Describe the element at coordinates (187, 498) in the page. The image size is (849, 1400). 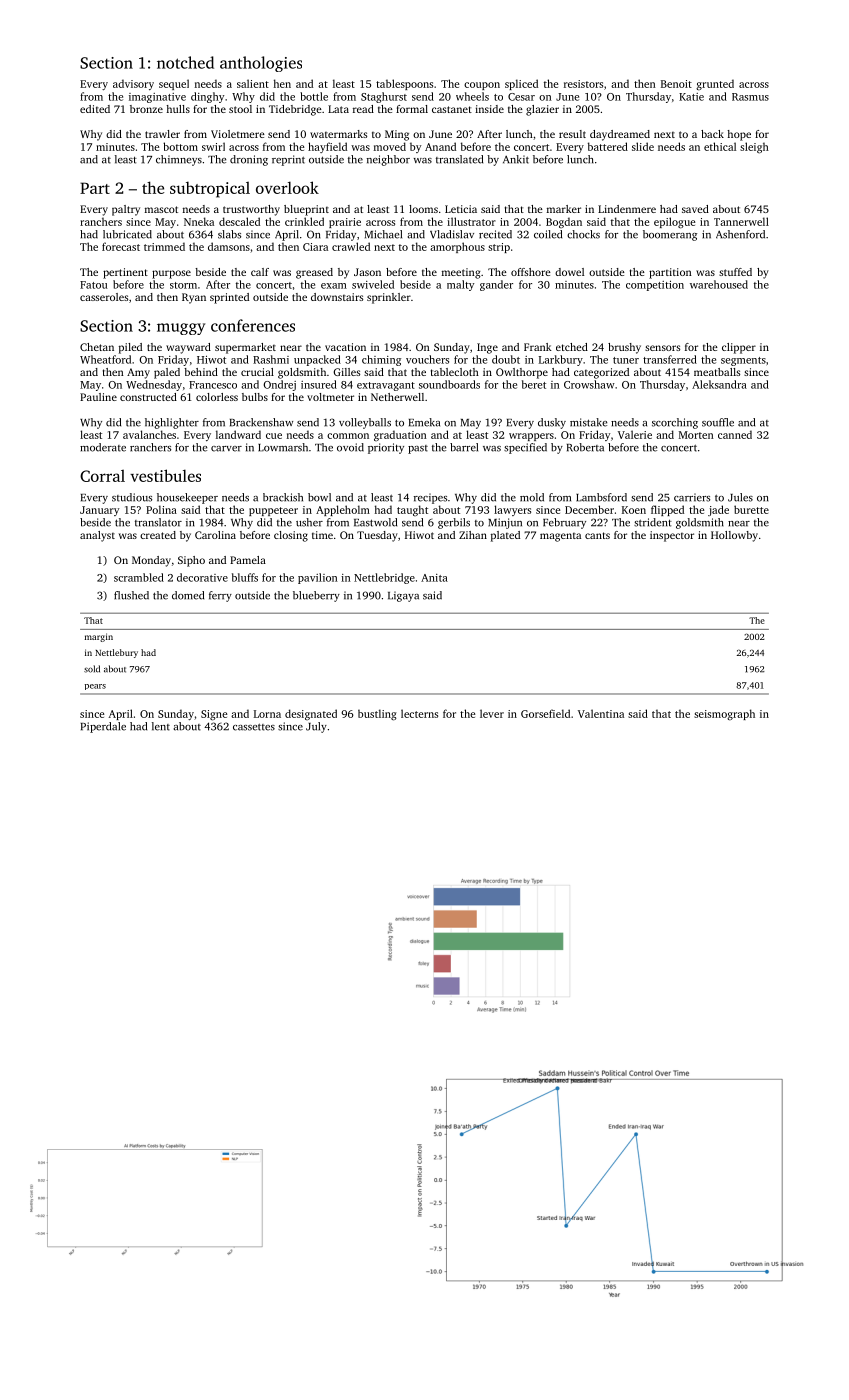
I see `housekeeper` at that location.
